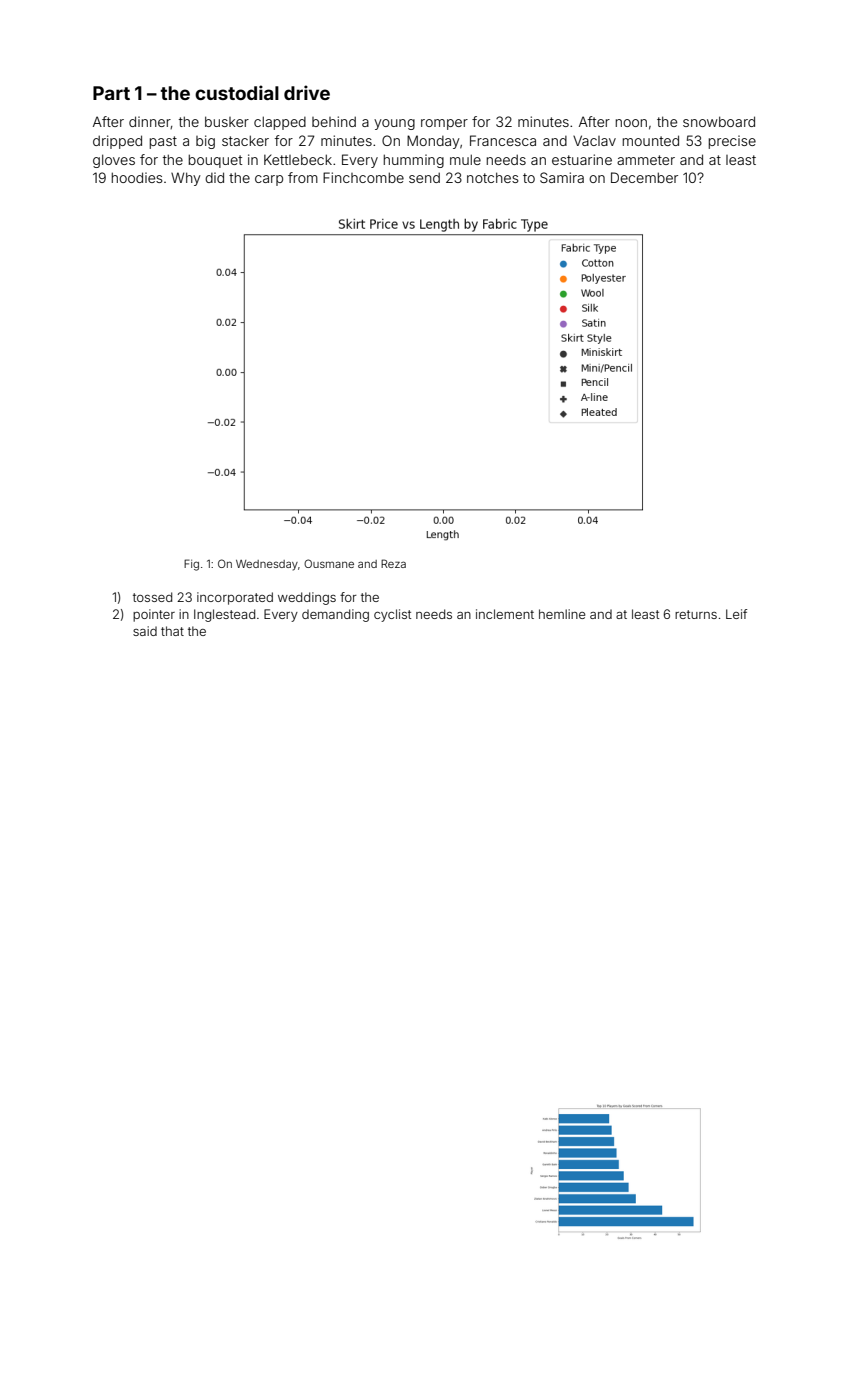  What do you see at coordinates (235, 598) in the document?
I see `incorporated` at bounding box center [235, 598].
